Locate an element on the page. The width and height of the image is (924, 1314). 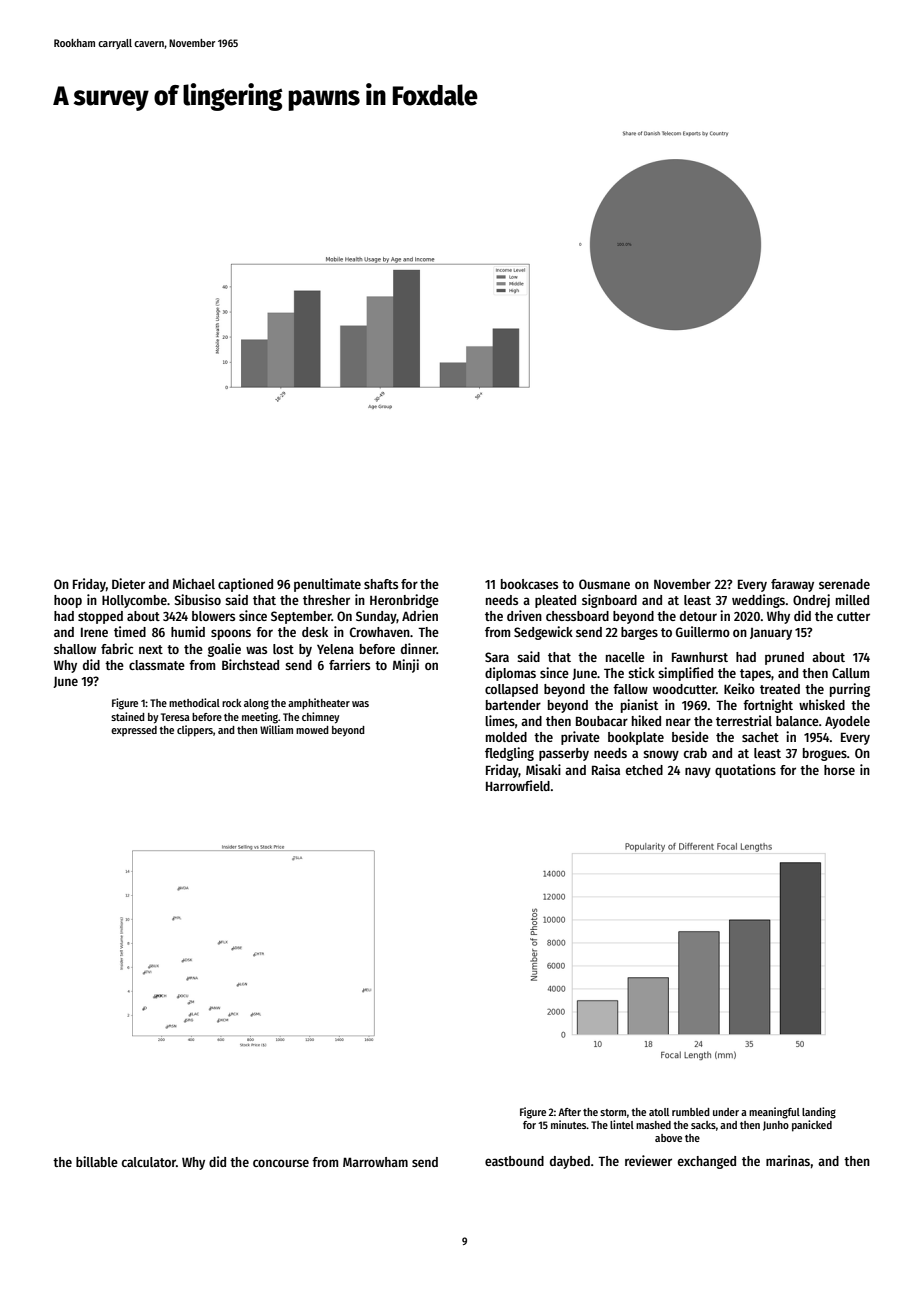
exchanged is located at coordinates (707, 1162).
